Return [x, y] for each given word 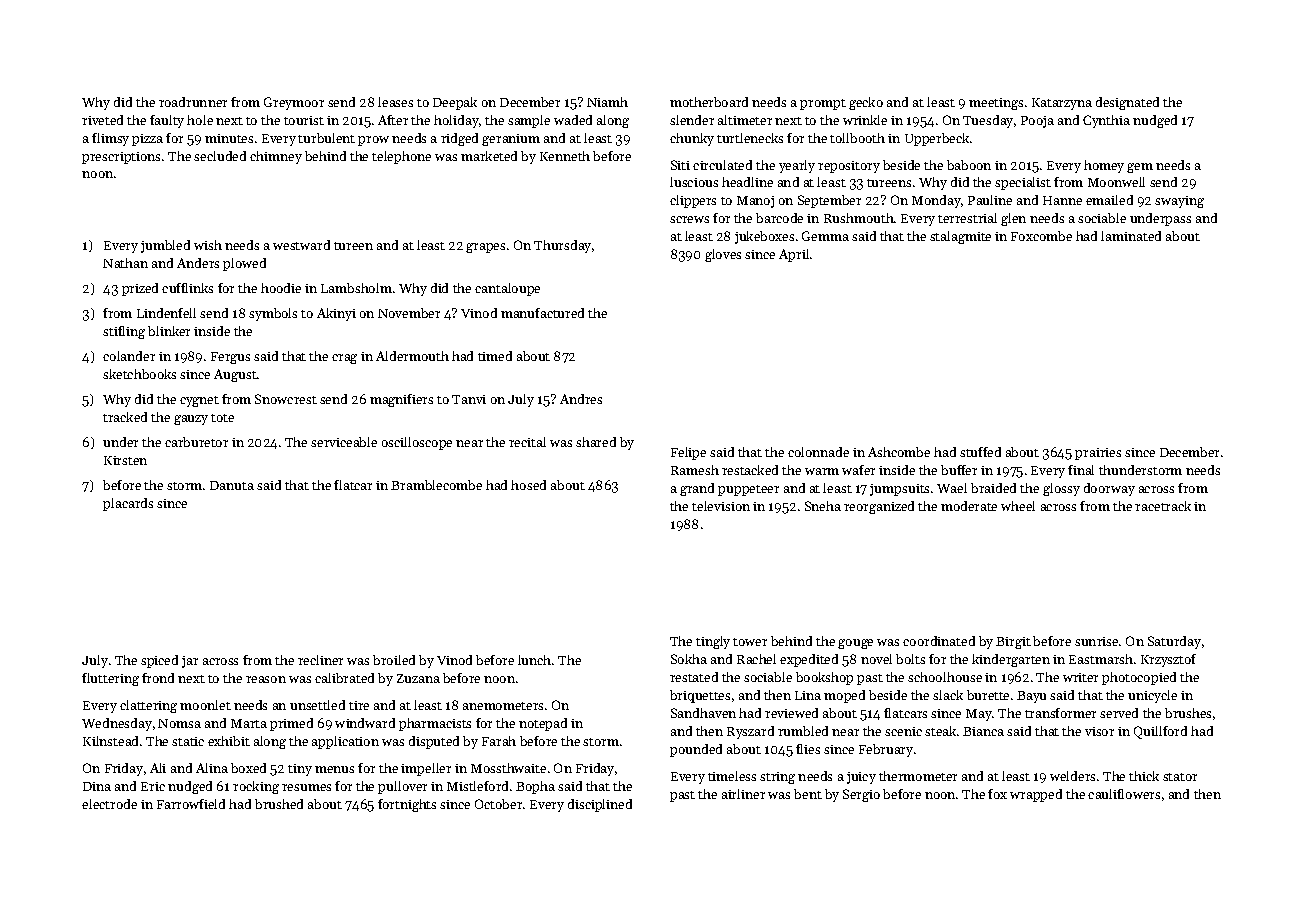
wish [208, 245]
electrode [109, 804]
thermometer [918, 776]
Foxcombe [1041, 236]
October [498, 804]
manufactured [542, 313]
